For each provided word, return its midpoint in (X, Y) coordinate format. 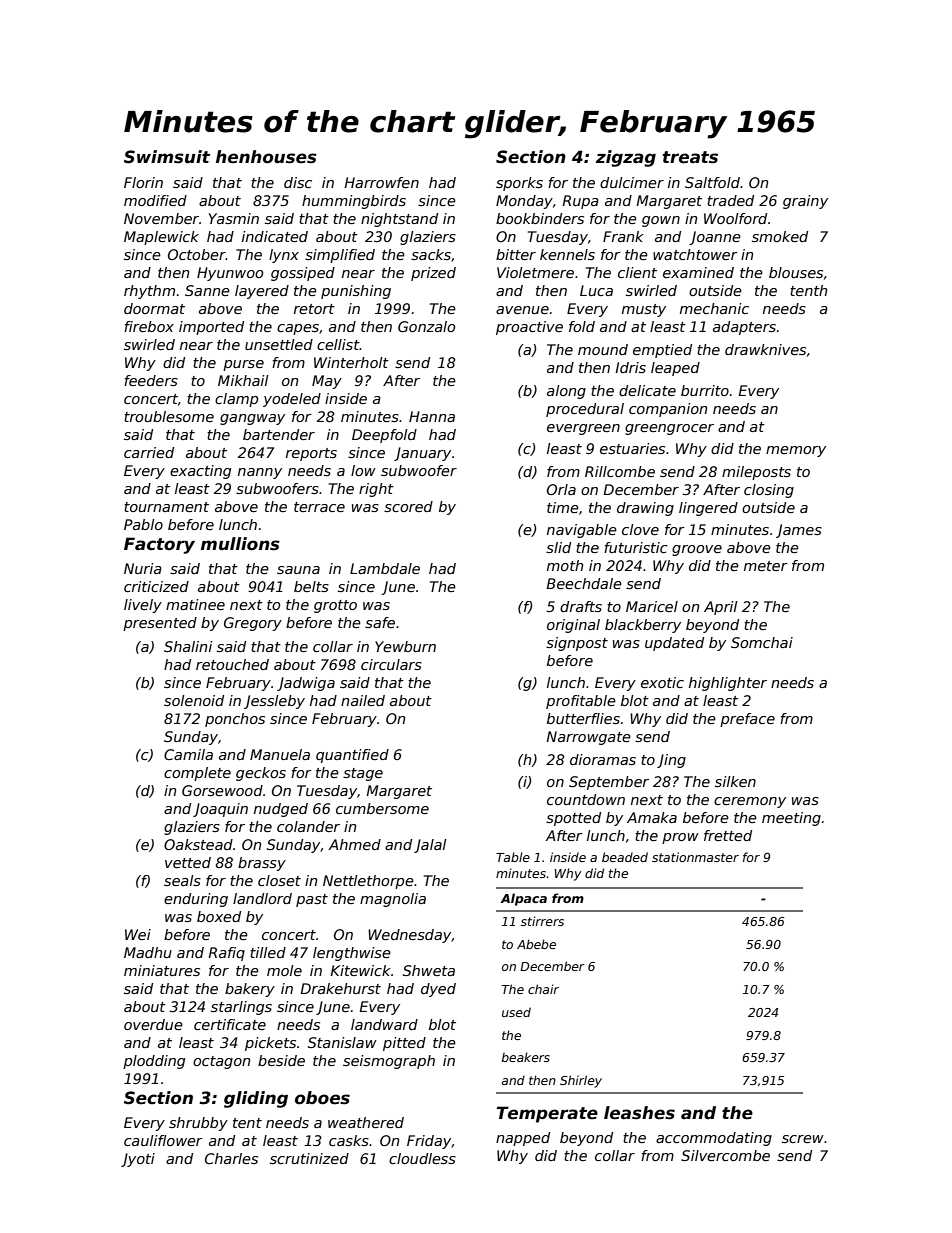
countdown (586, 799)
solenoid (194, 700)
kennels (567, 254)
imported (211, 328)
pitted (404, 1044)
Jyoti (138, 1160)
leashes (639, 1113)
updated (674, 644)
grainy (805, 202)
